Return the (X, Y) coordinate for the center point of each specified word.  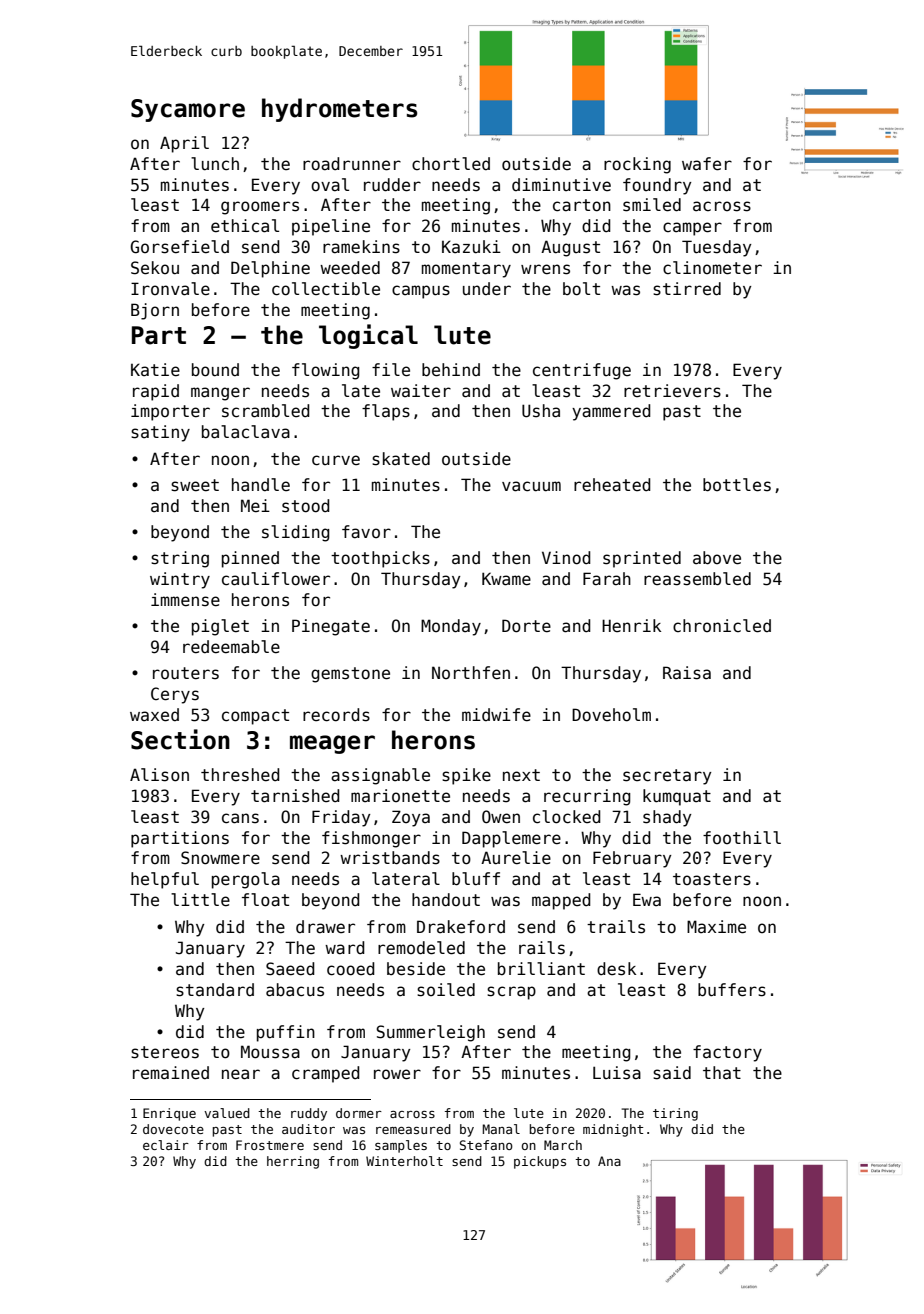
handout (446, 900)
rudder (392, 185)
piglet (220, 627)
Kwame (506, 579)
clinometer (712, 268)
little (200, 900)
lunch (215, 164)
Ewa (647, 899)
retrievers (672, 391)
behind (451, 370)
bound (215, 370)
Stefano (486, 1145)
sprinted (642, 559)
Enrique (169, 1114)
